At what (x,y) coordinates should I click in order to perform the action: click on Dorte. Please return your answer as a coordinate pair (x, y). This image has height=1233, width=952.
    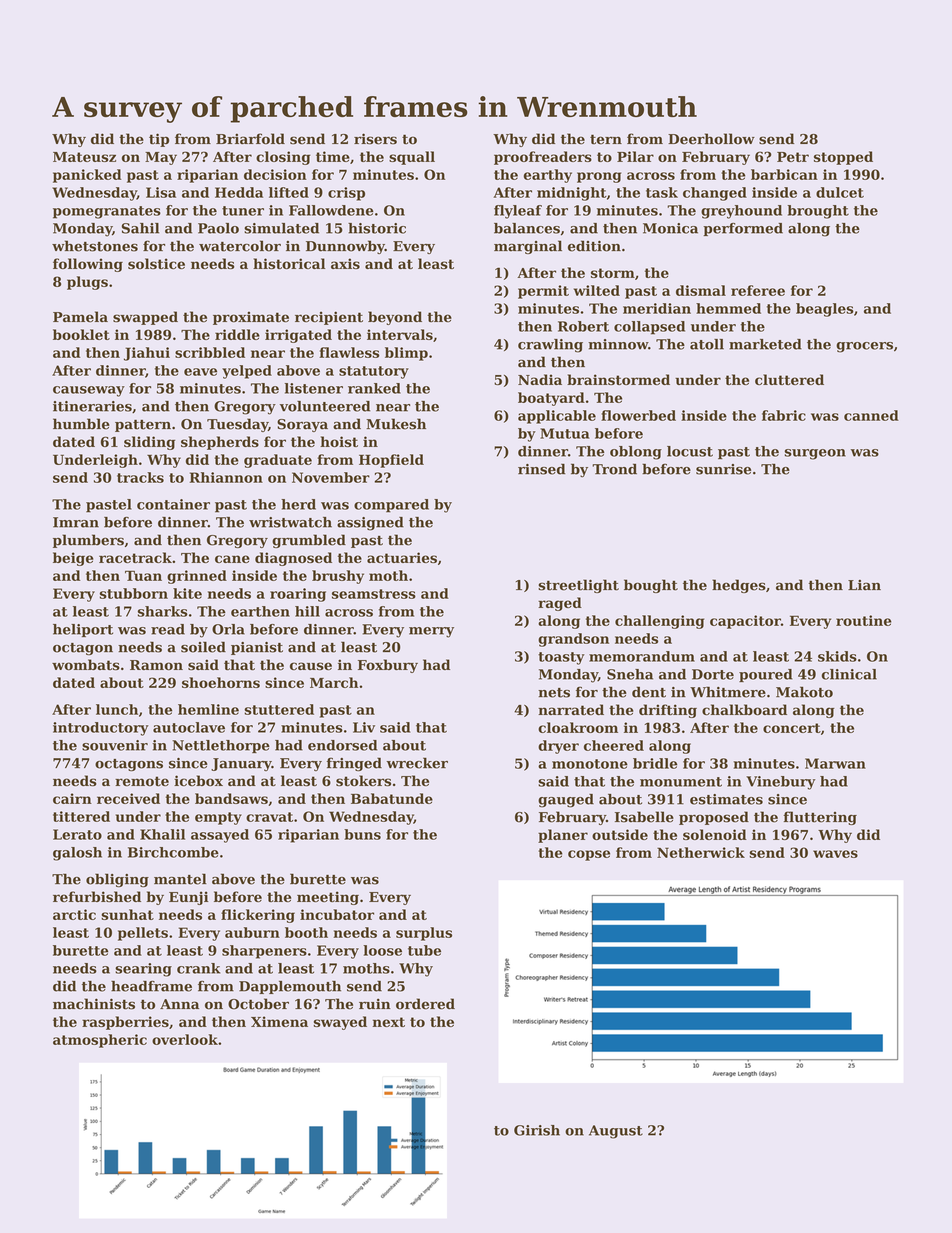
    Looking at the image, I should click on (713, 674).
